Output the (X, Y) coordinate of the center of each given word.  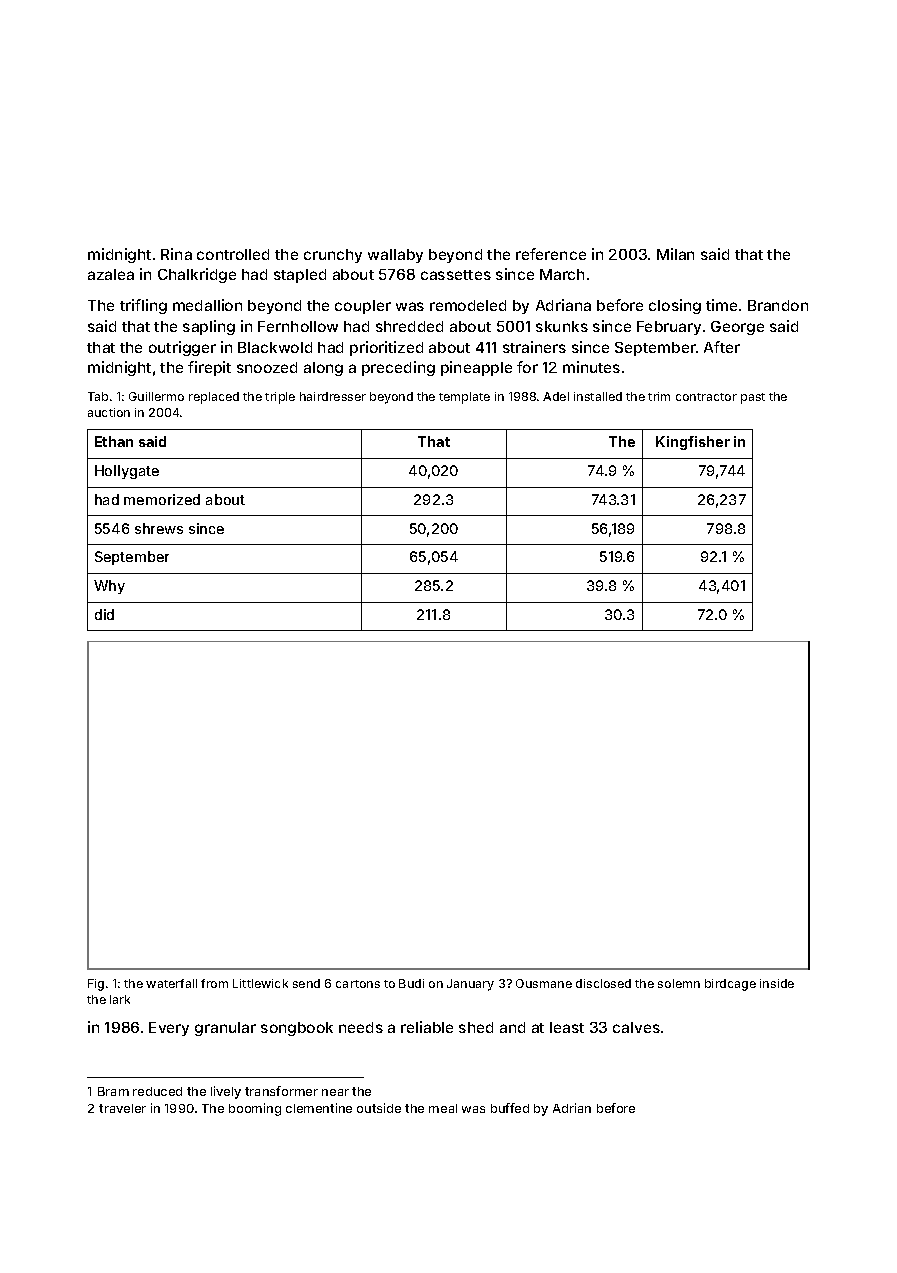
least (567, 1027)
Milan (675, 254)
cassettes (456, 275)
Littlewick (260, 983)
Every (169, 1029)
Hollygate (127, 472)
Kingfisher (693, 443)
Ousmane (544, 983)
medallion (207, 305)
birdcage (730, 985)
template (464, 398)
